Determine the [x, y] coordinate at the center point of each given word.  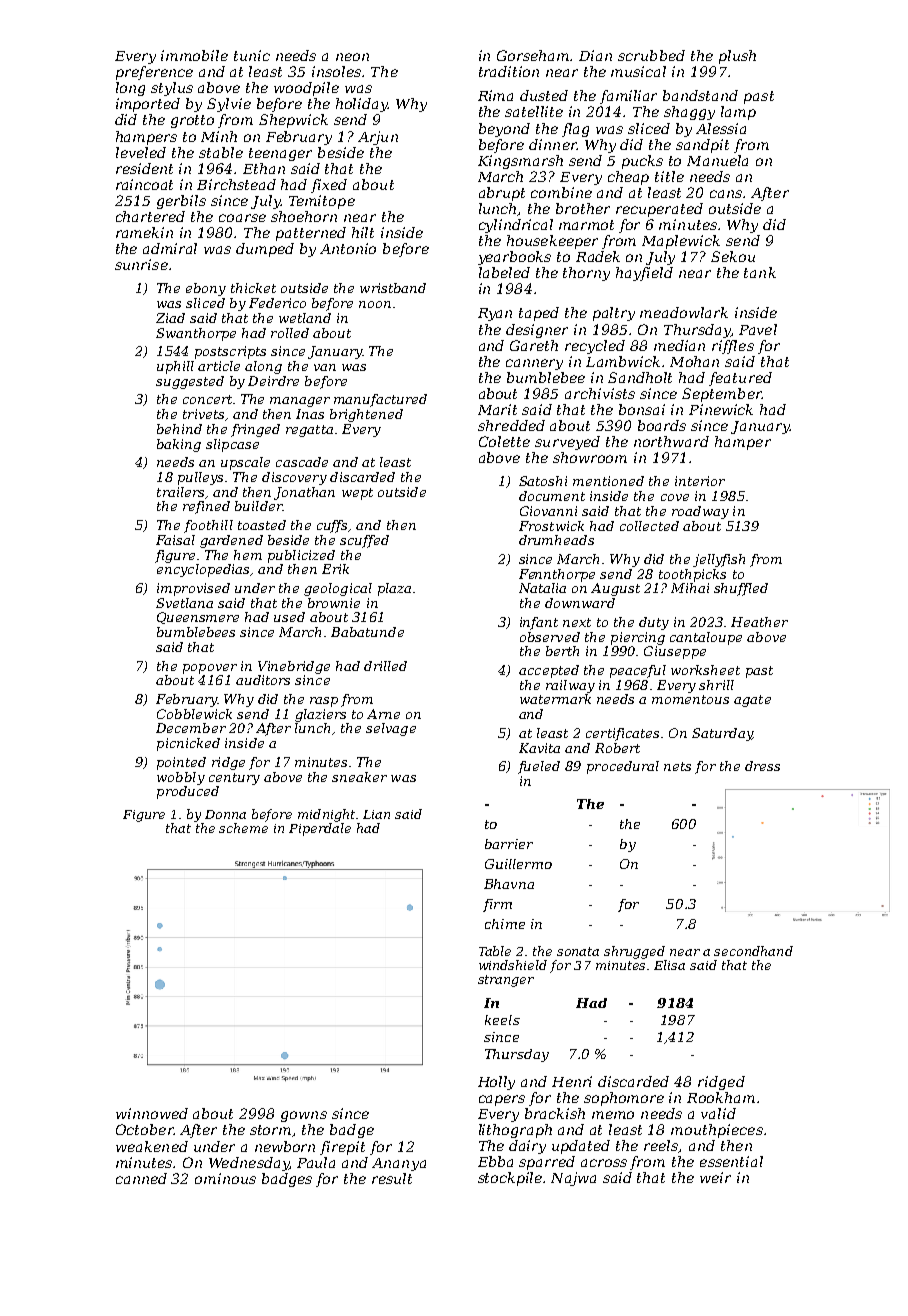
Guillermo [518, 864]
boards [662, 425]
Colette [504, 441]
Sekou [733, 256]
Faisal [175, 540]
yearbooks [514, 258]
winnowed [152, 1113]
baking [179, 445]
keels [502, 1020]
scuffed [364, 541]
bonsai [642, 409]
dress [762, 766]
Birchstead [236, 184]
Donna [225, 814]
